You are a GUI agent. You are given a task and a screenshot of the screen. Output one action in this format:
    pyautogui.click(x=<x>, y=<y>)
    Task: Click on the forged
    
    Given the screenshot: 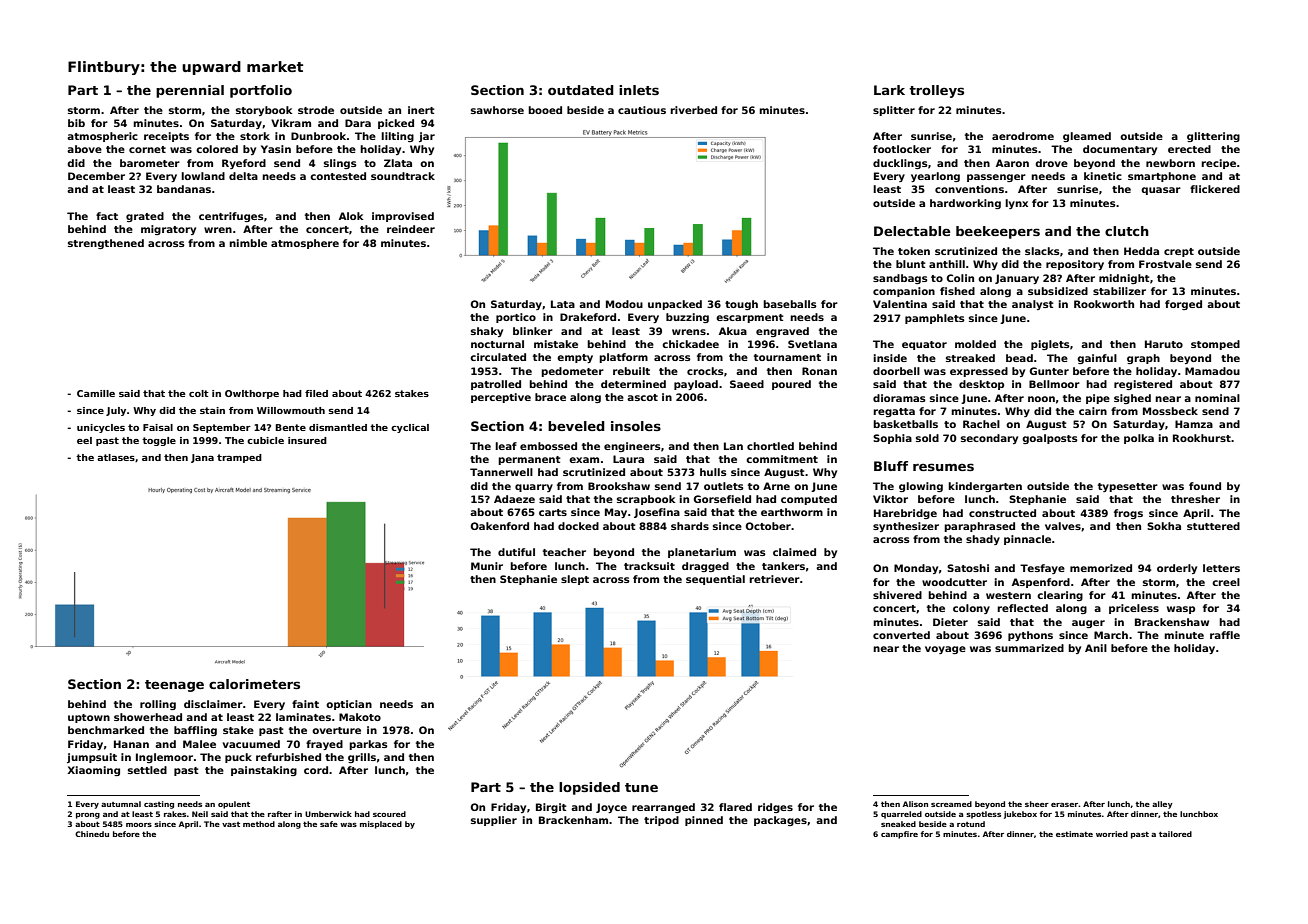 What is the action you would take?
    pyautogui.click(x=1183, y=305)
